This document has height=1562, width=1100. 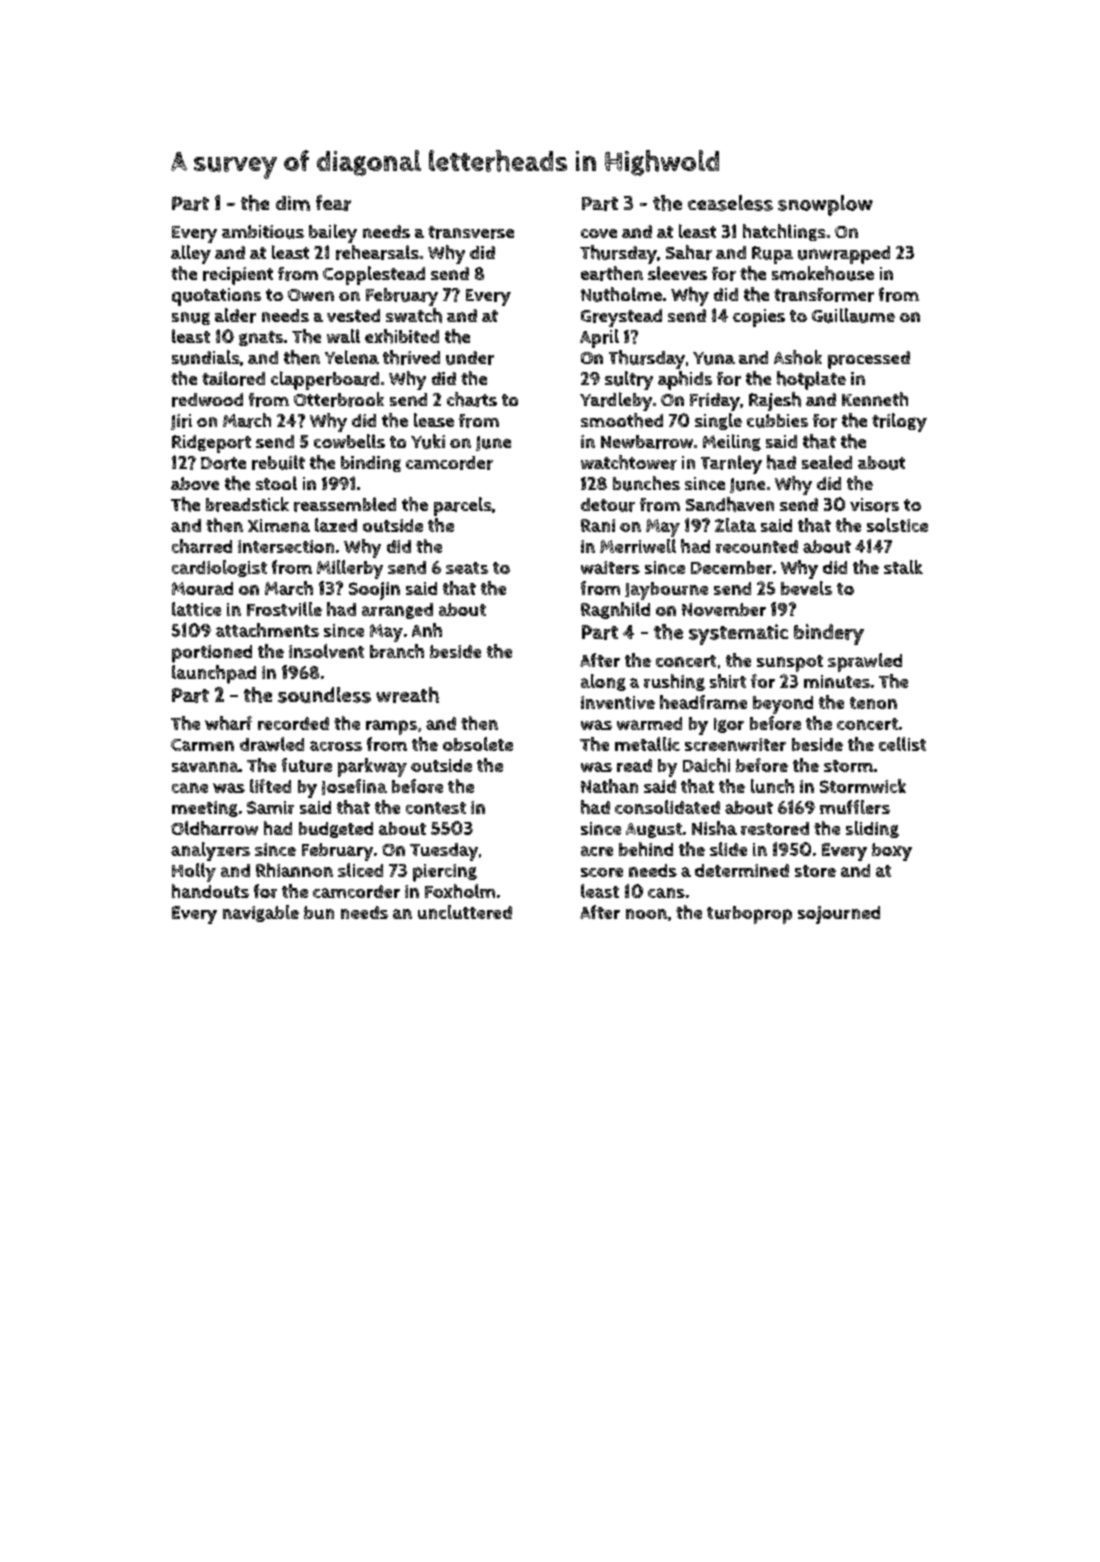 What do you see at coordinates (261, 913) in the document?
I see `navigable` at bounding box center [261, 913].
